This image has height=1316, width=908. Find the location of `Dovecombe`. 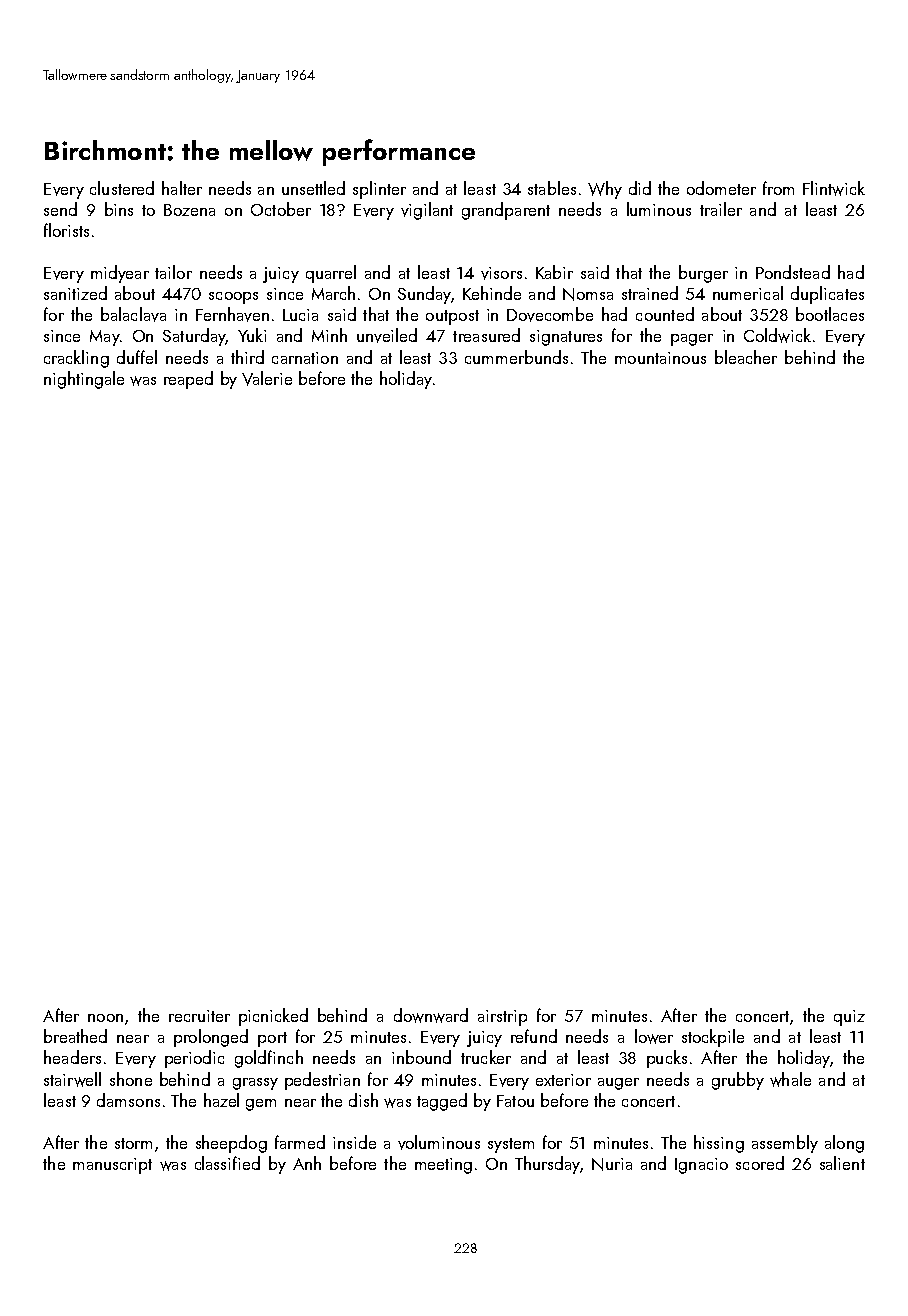

Dovecombe is located at coordinates (550, 314).
